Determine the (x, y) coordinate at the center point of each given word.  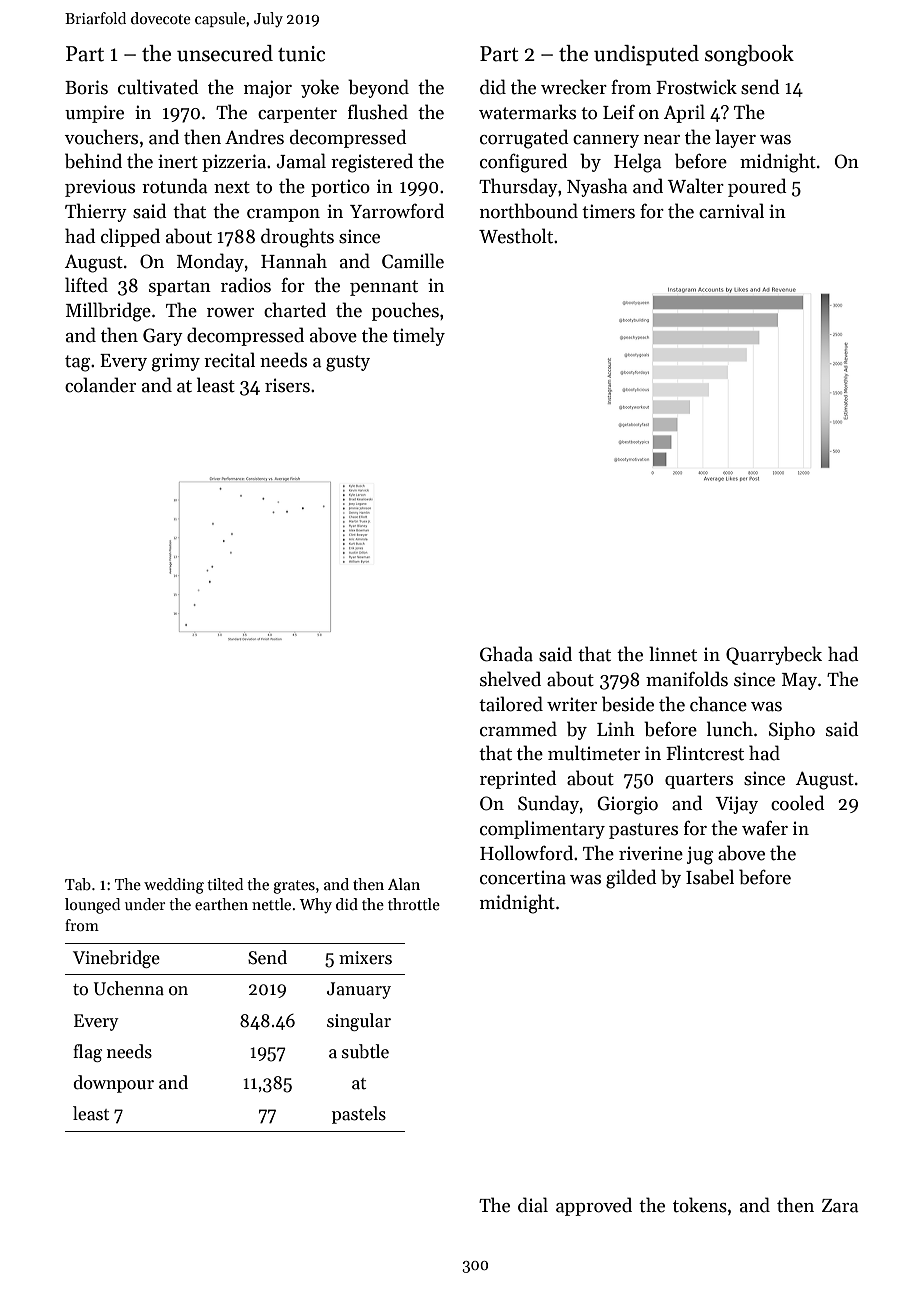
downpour (113, 1084)
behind (93, 161)
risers (287, 385)
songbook (749, 55)
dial (533, 1205)
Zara (840, 1206)
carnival (731, 211)
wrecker (574, 87)
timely (419, 336)
